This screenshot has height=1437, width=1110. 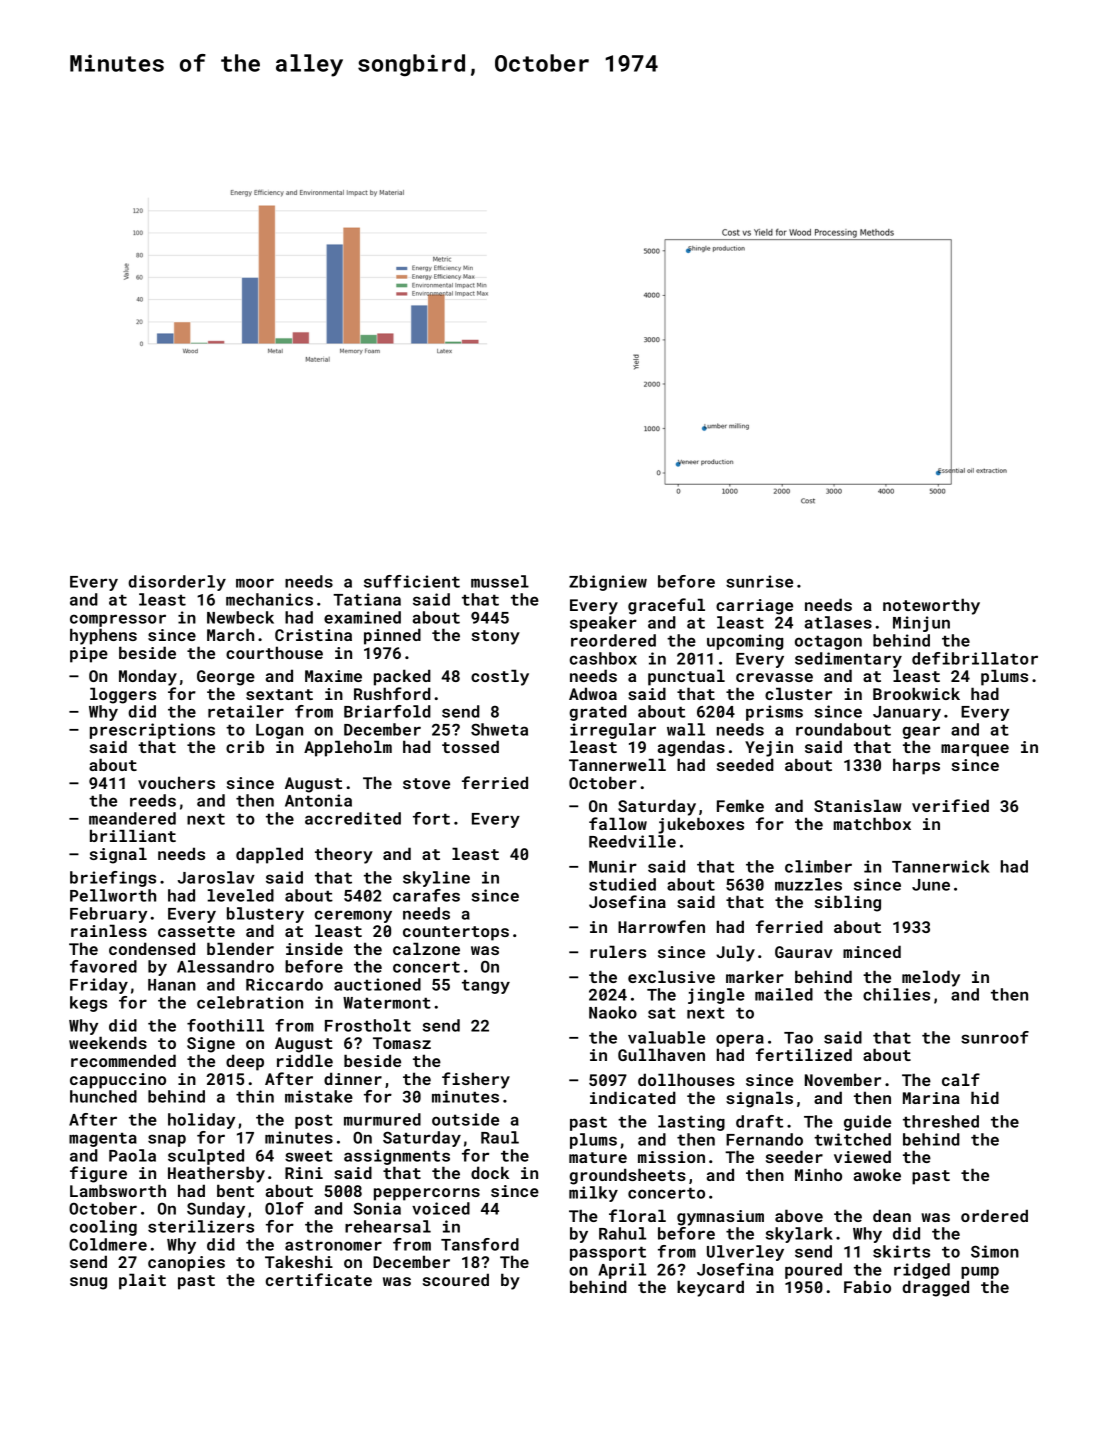 What do you see at coordinates (892, 1215) in the screenshot?
I see `dean` at bounding box center [892, 1215].
